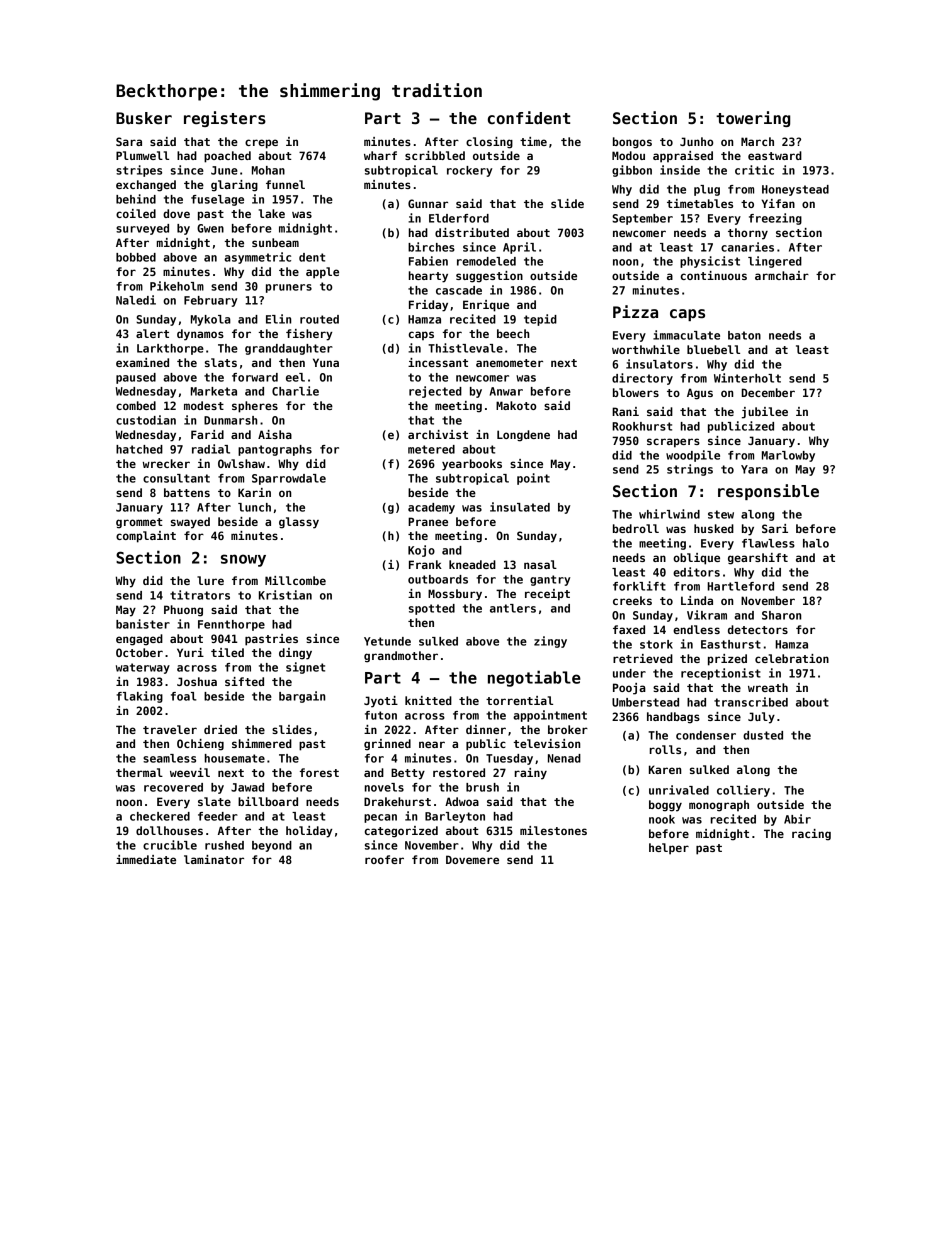 The image size is (952, 1233). Describe the element at coordinates (146, 859) in the screenshot. I see `immediate` at that location.
